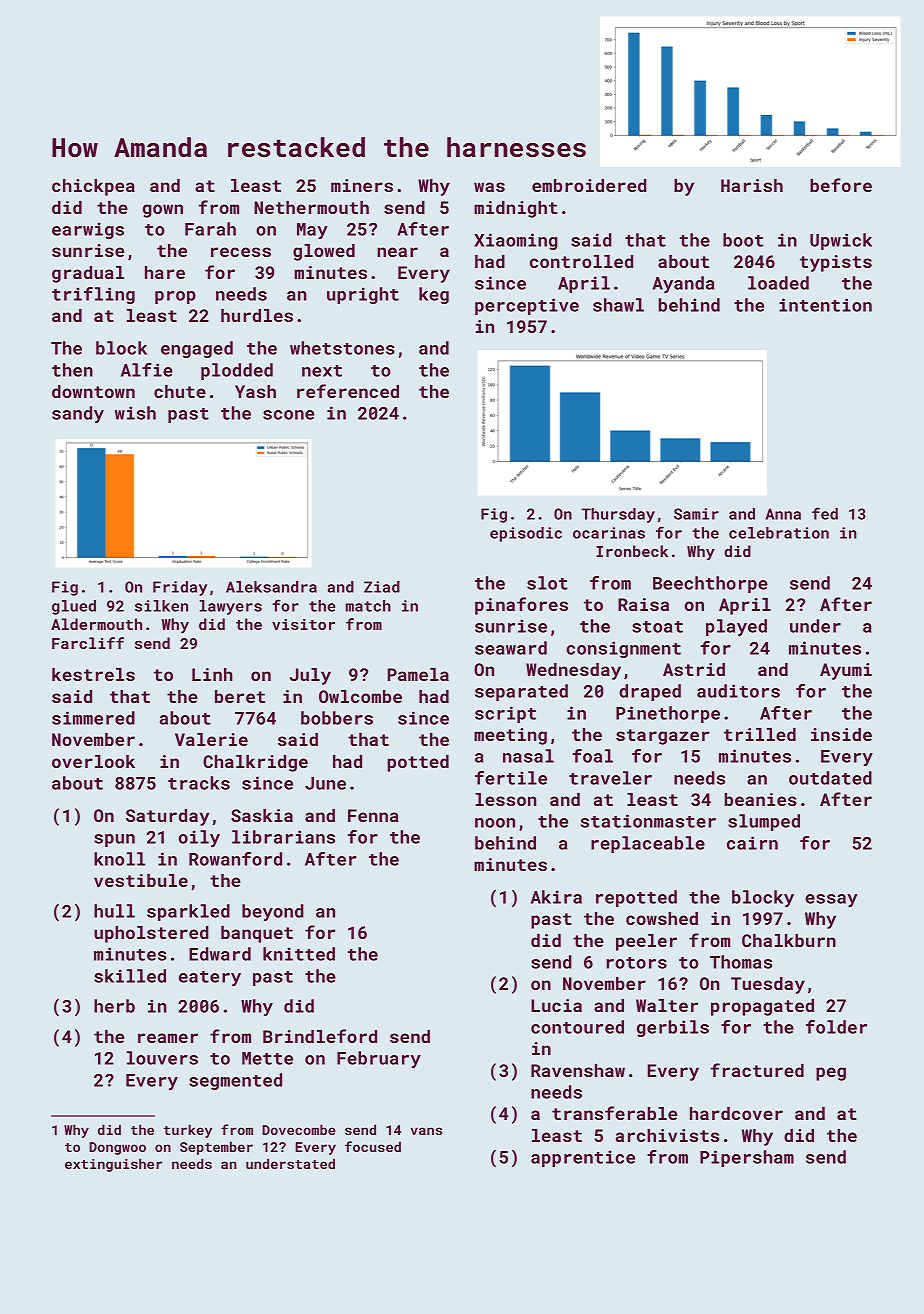 Image resolution: width=924 pixels, height=1314 pixels. What do you see at coordinates (825, 305) in the image?
I see `intention` at bounding box center [825, 305].
